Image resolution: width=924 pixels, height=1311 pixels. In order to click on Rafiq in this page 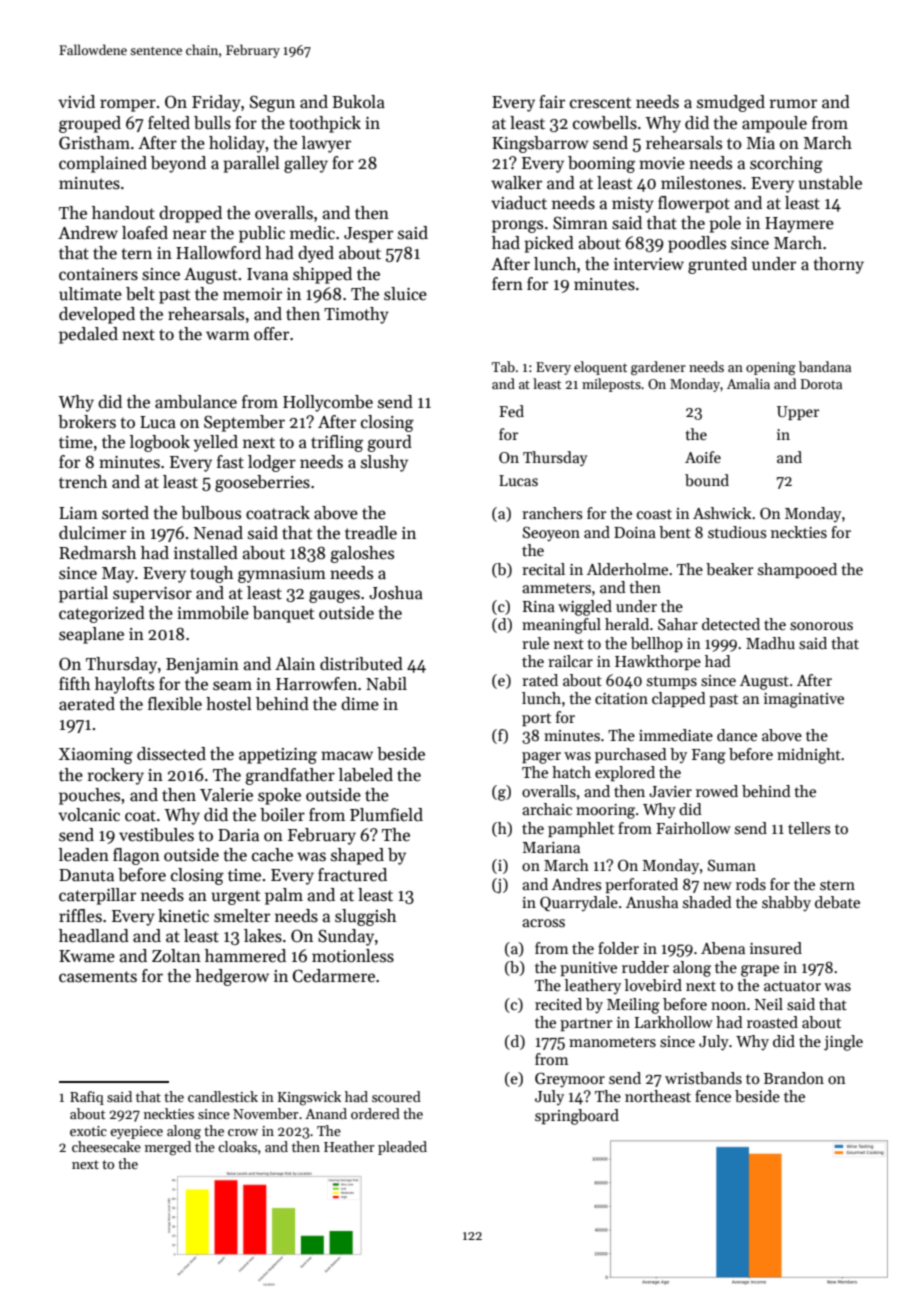, I will do `click(87, 1098)`.
